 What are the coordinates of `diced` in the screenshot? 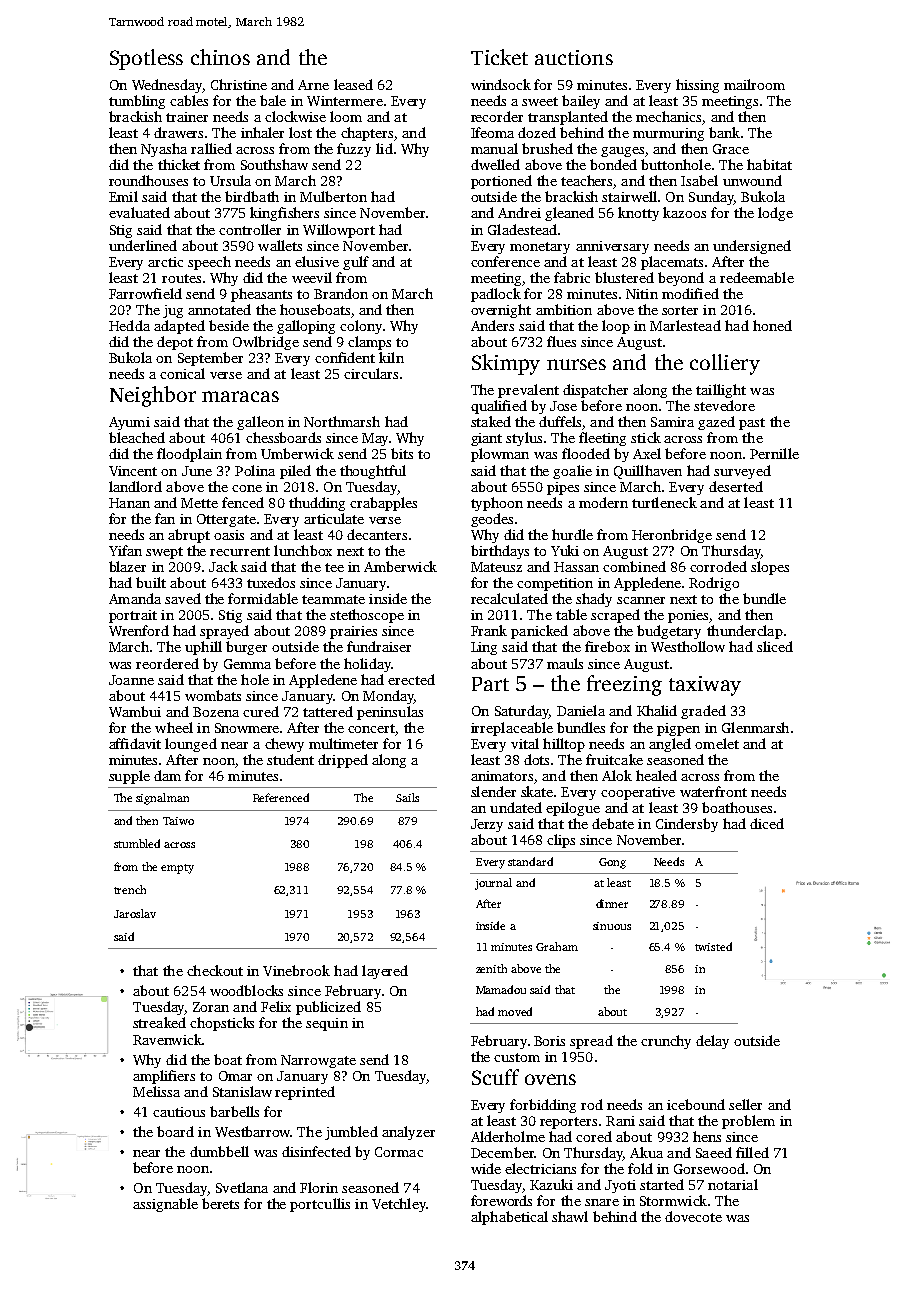 It's located at (767, 823).
